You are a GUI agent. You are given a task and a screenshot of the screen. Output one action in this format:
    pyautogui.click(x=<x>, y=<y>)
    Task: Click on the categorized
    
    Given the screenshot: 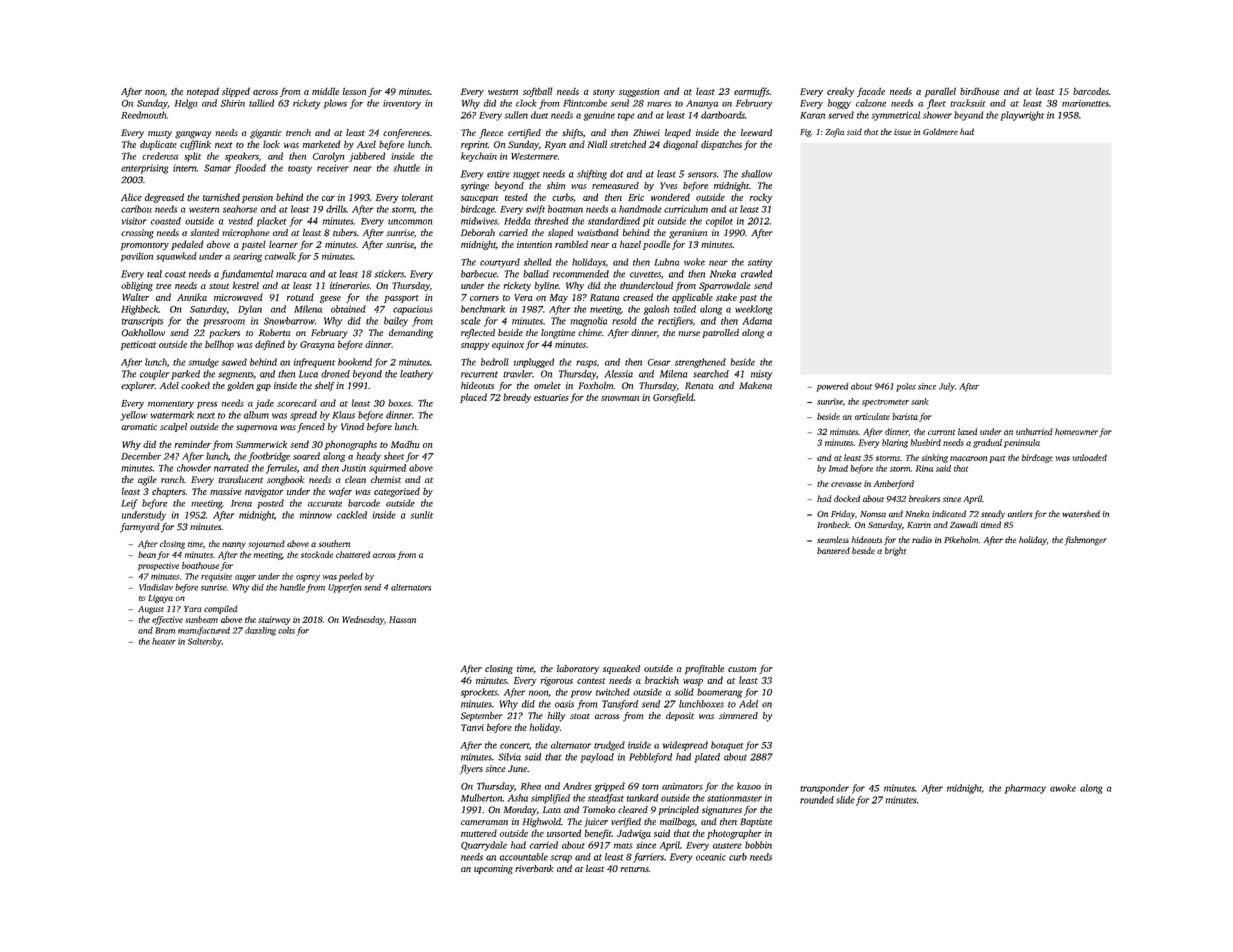 What is the action you would take?
    pyautogui.click(x=397, y=492)
